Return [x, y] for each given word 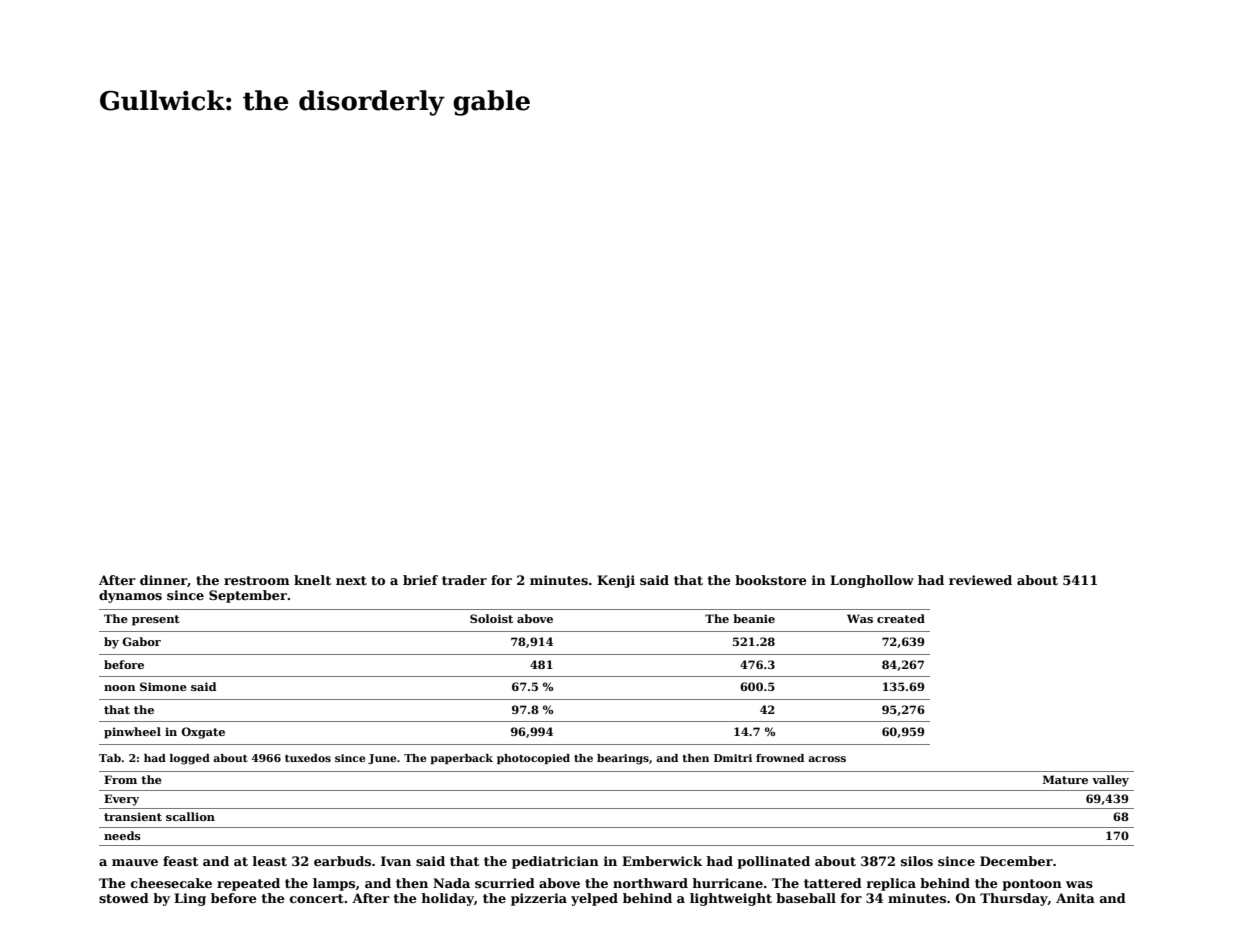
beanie [754, 618]
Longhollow [872, 581]
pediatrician [555, 862]
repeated [248, 884]
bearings [623, 759]
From [120, 779]
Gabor [141, 641]
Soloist [491, 618]
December [1016, 861]
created [901, 618]
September [248, 596]
